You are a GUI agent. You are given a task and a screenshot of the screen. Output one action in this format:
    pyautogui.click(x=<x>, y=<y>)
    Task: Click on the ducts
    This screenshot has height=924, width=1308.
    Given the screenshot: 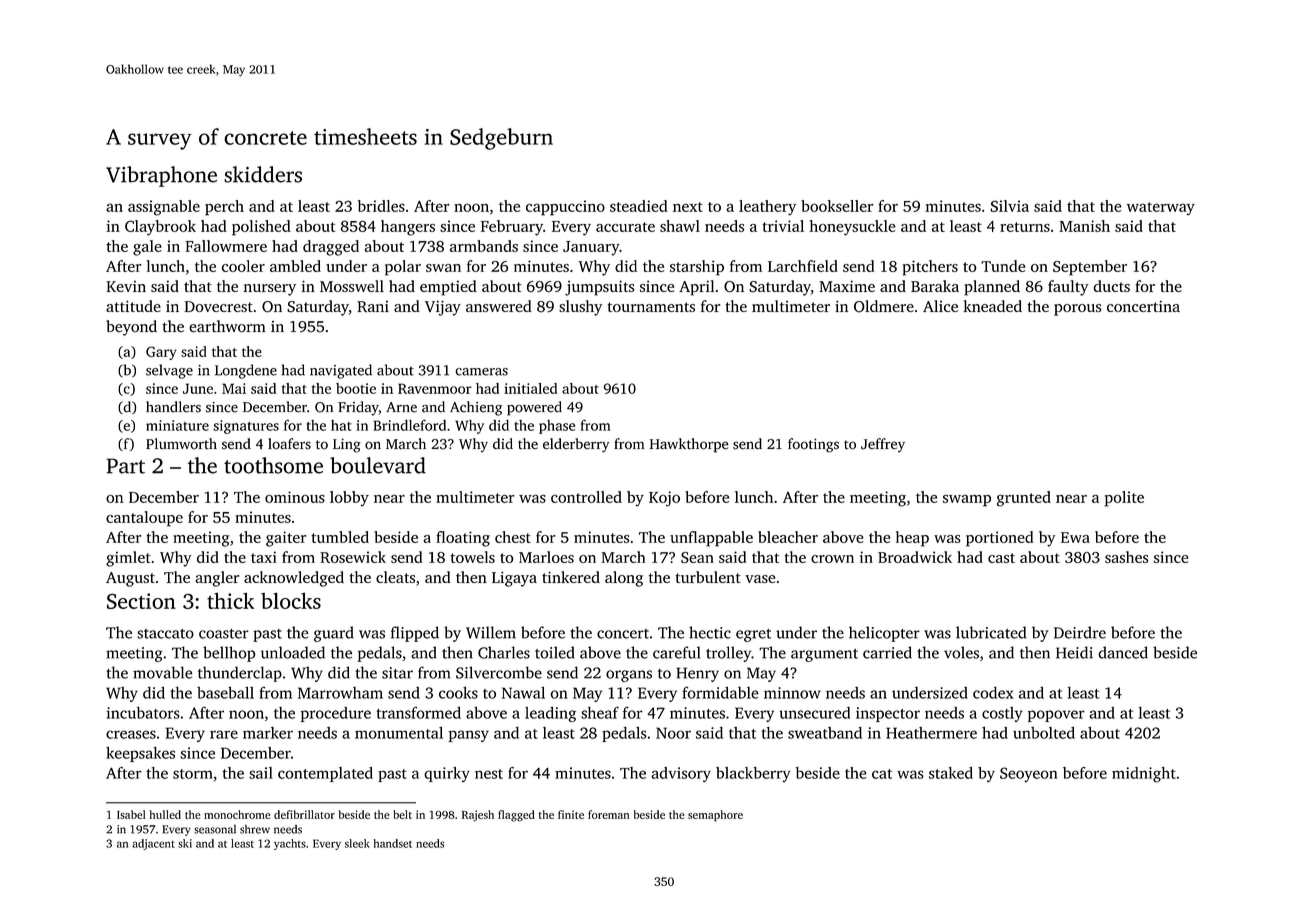 What is the action you would take?
    pyautogui.click(x=1111, y=286)
